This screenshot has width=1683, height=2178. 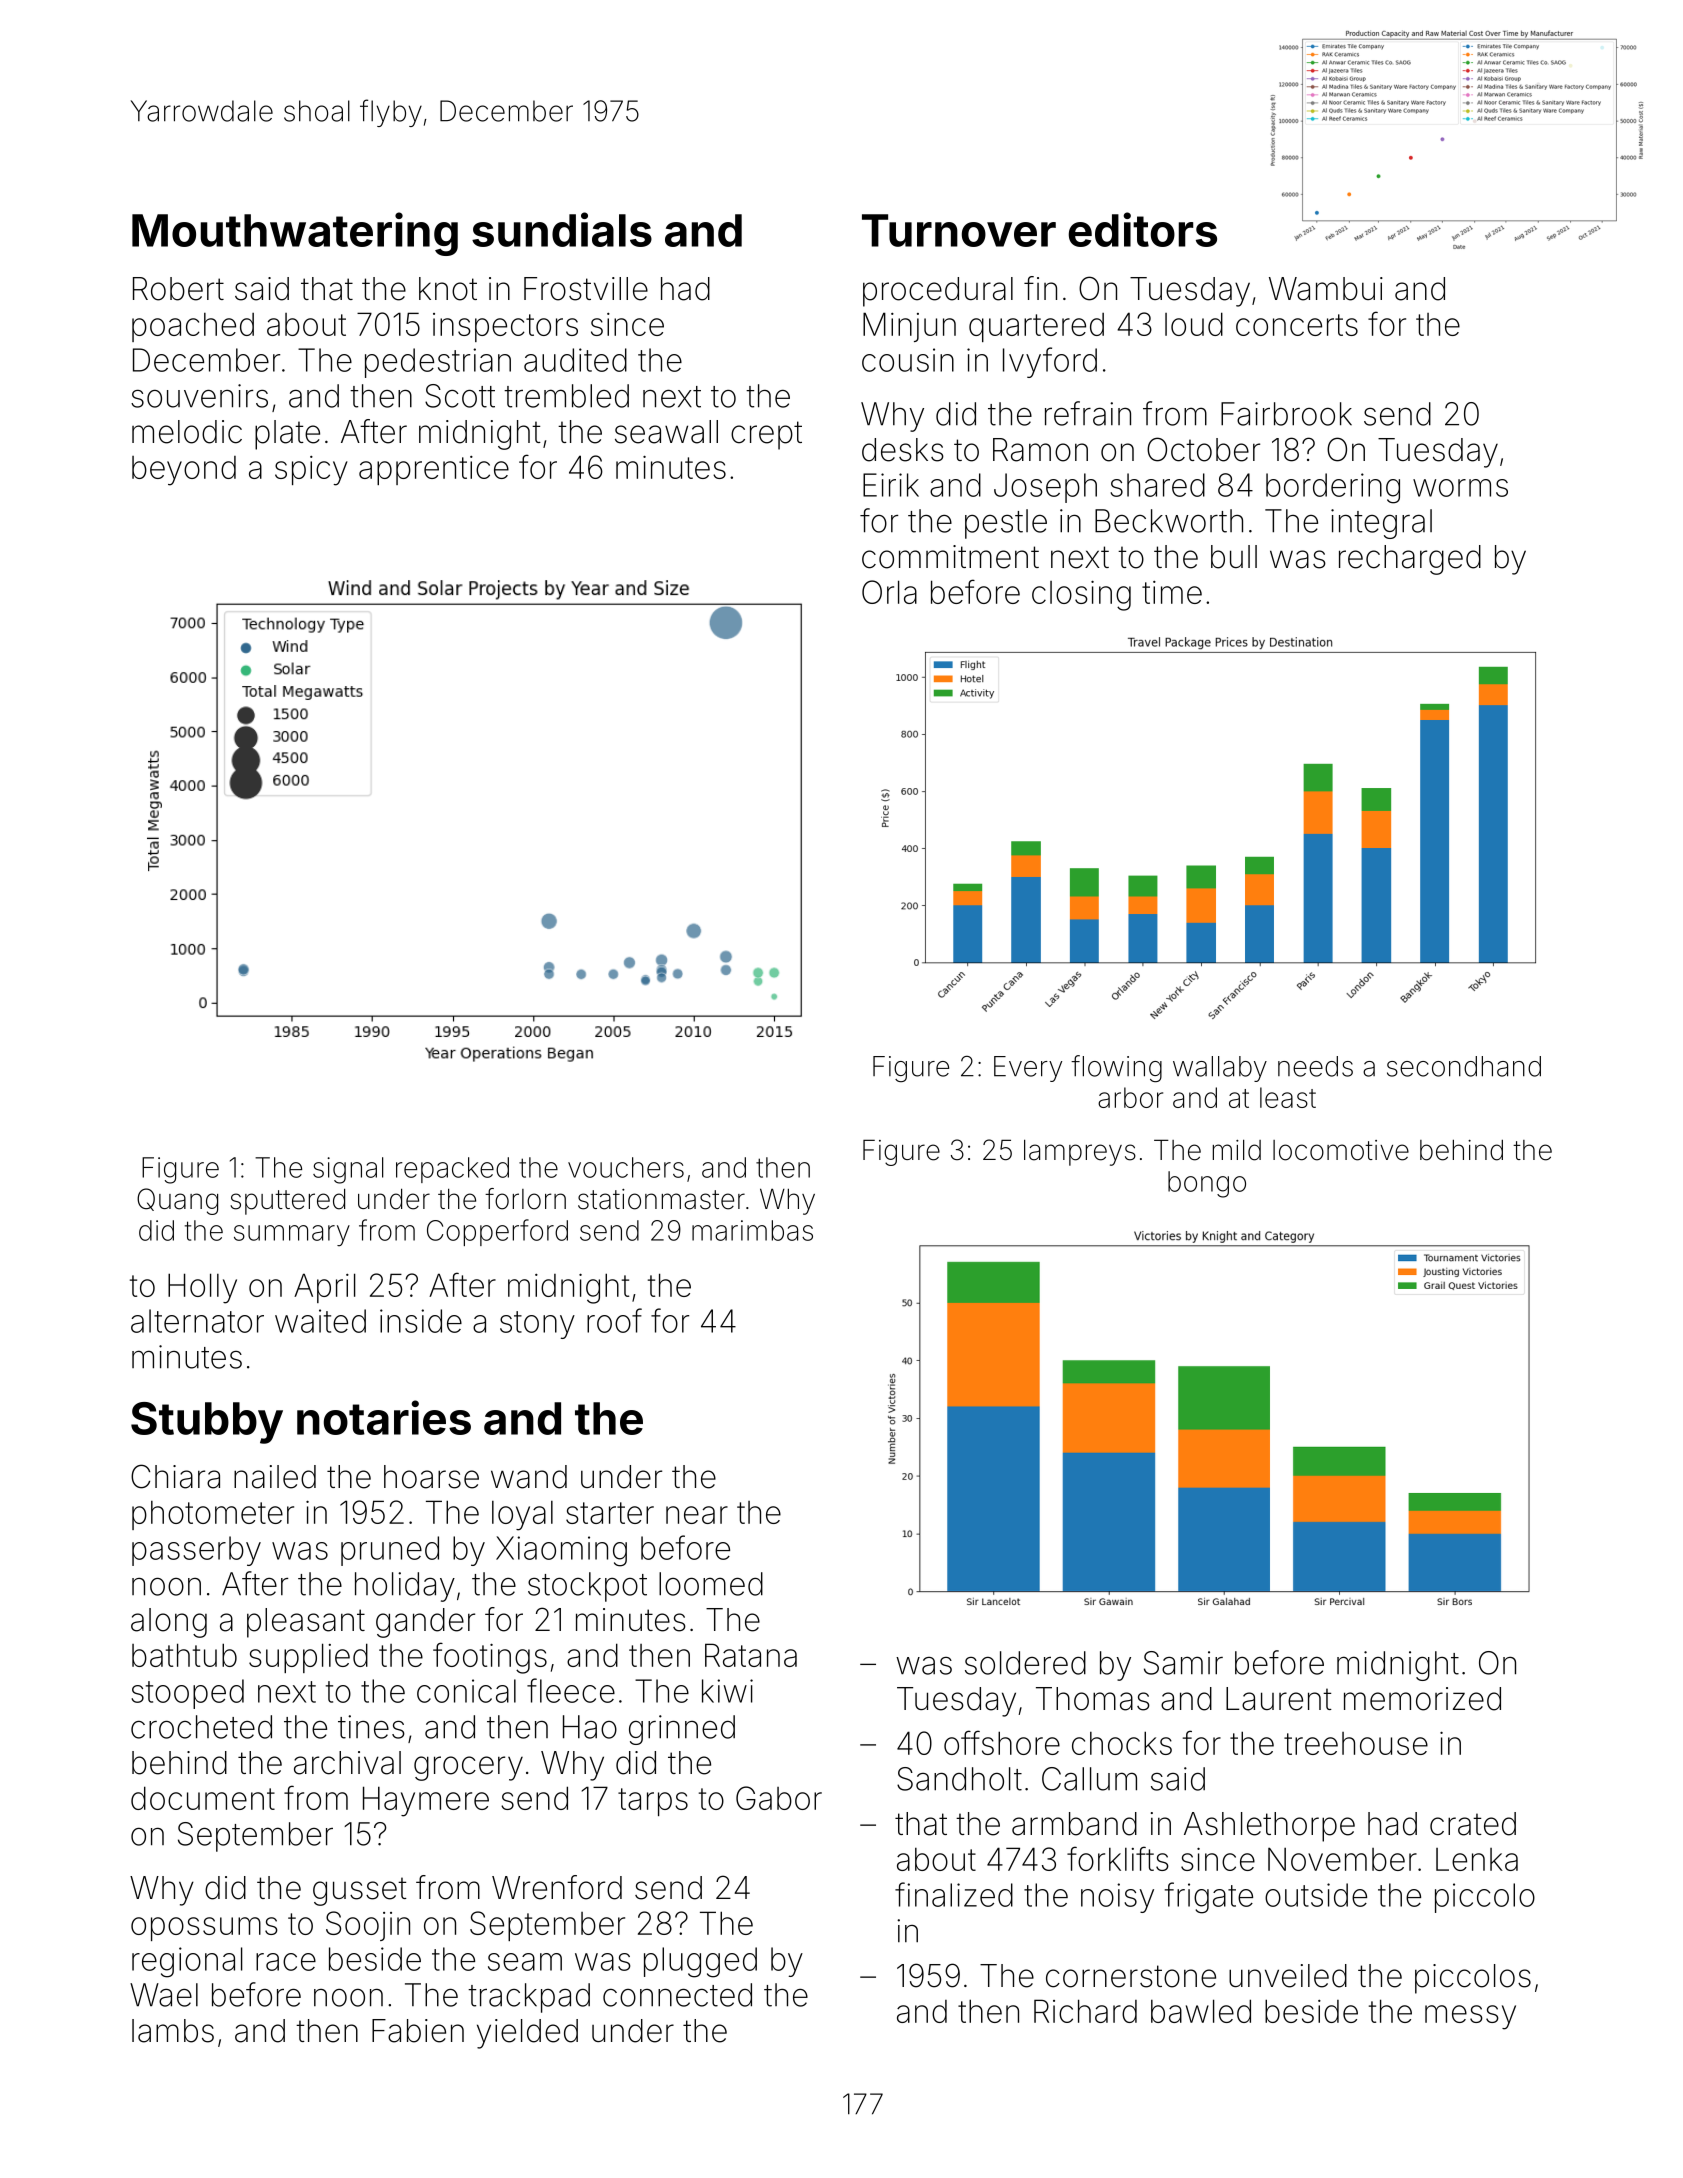 I want to click on Soojin, so click(x=368, y=1926).
